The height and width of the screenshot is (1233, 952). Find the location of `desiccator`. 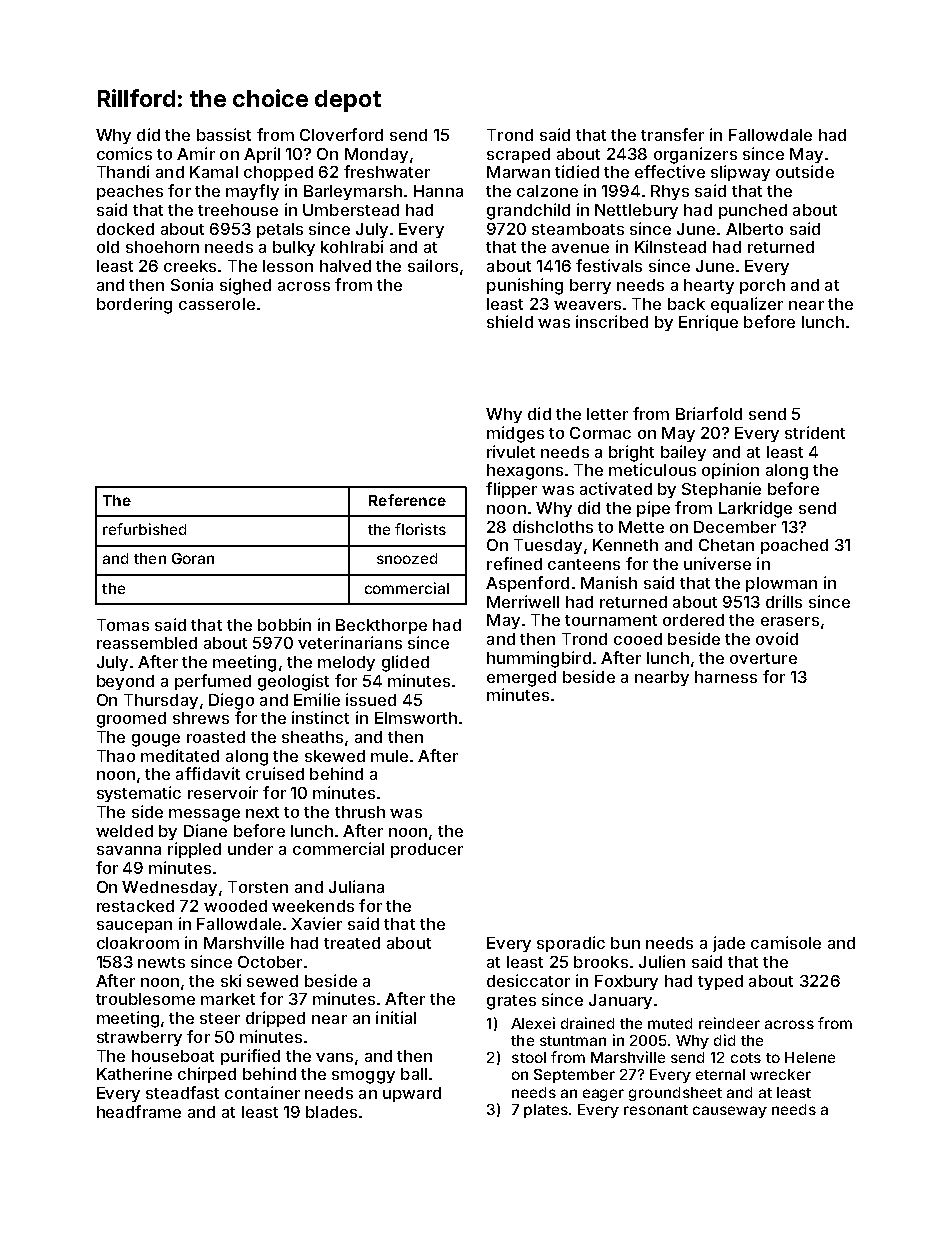

desiccator is located at coordinates (528, 980).
